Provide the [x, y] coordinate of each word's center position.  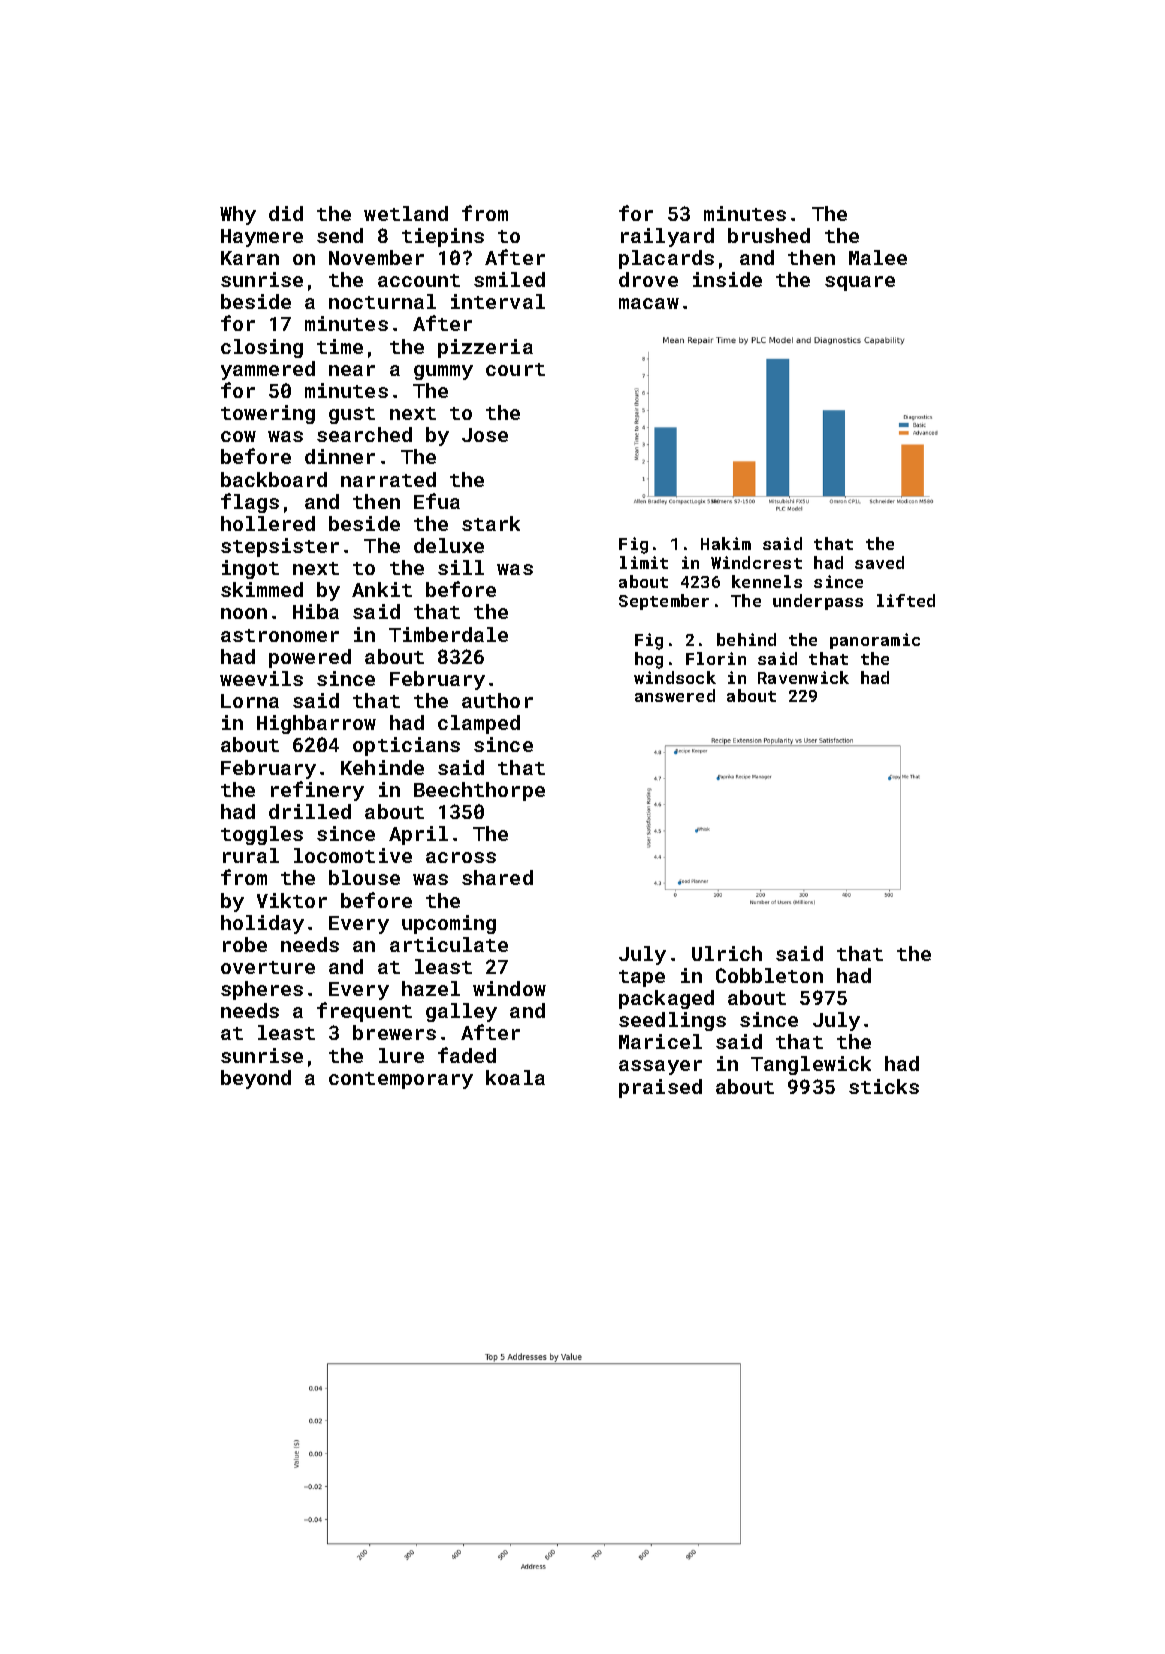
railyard [667, 237]
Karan [250, 258]
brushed [769, 235]
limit [644, 562]
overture [268, 967]
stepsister [280, 547]
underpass [818, 602]
